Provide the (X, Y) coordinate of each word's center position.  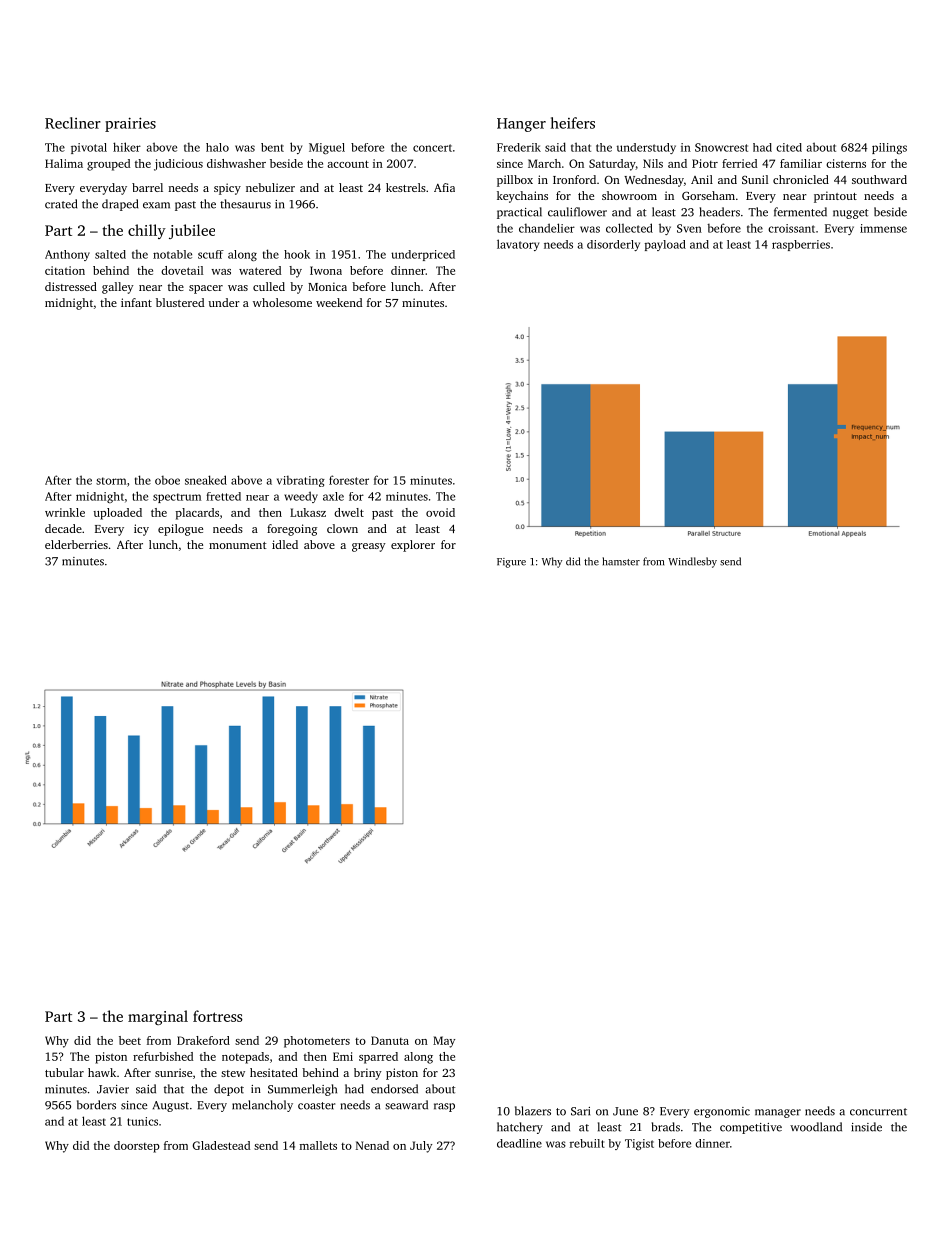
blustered (180, 302)
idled (285, 544)
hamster (621, 561)
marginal (158, 1017)
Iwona (326, 270)
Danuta (390, 1040)
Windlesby (692, 562)
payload (665, 245)
